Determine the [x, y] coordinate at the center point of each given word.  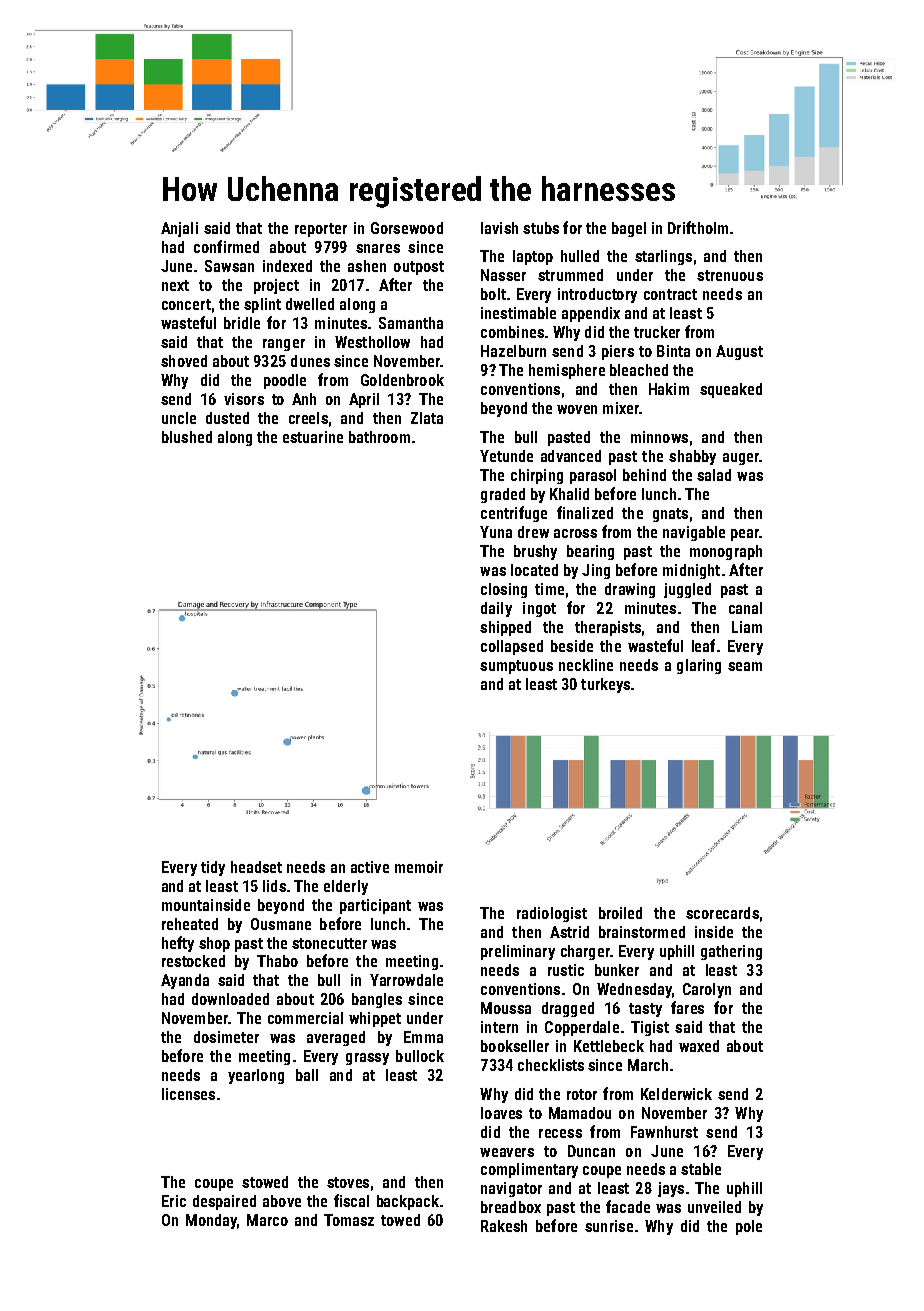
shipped [505, 628]
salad [714, 475]
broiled [620, 913]
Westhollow [372, 342]
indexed [287, 266]
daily [496, 609]
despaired [224, 1202]
